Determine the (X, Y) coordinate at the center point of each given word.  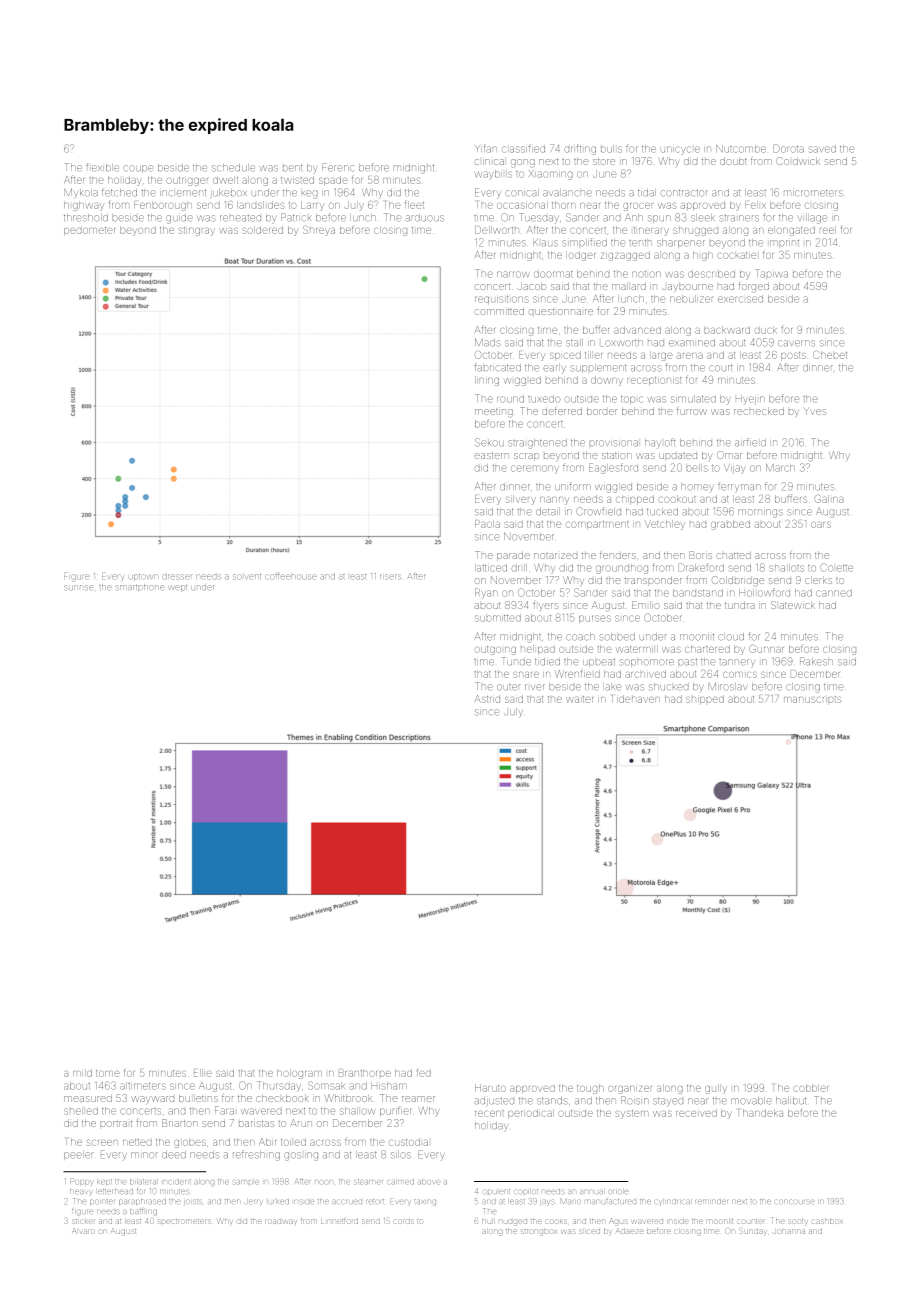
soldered (262, 230)
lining (488, 382)
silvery (521, 500)
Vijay (735, 468)
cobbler (810, 1088)
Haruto (490, 1088)
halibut (791, 1101)
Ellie (203, 1073)
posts (793, 356)
